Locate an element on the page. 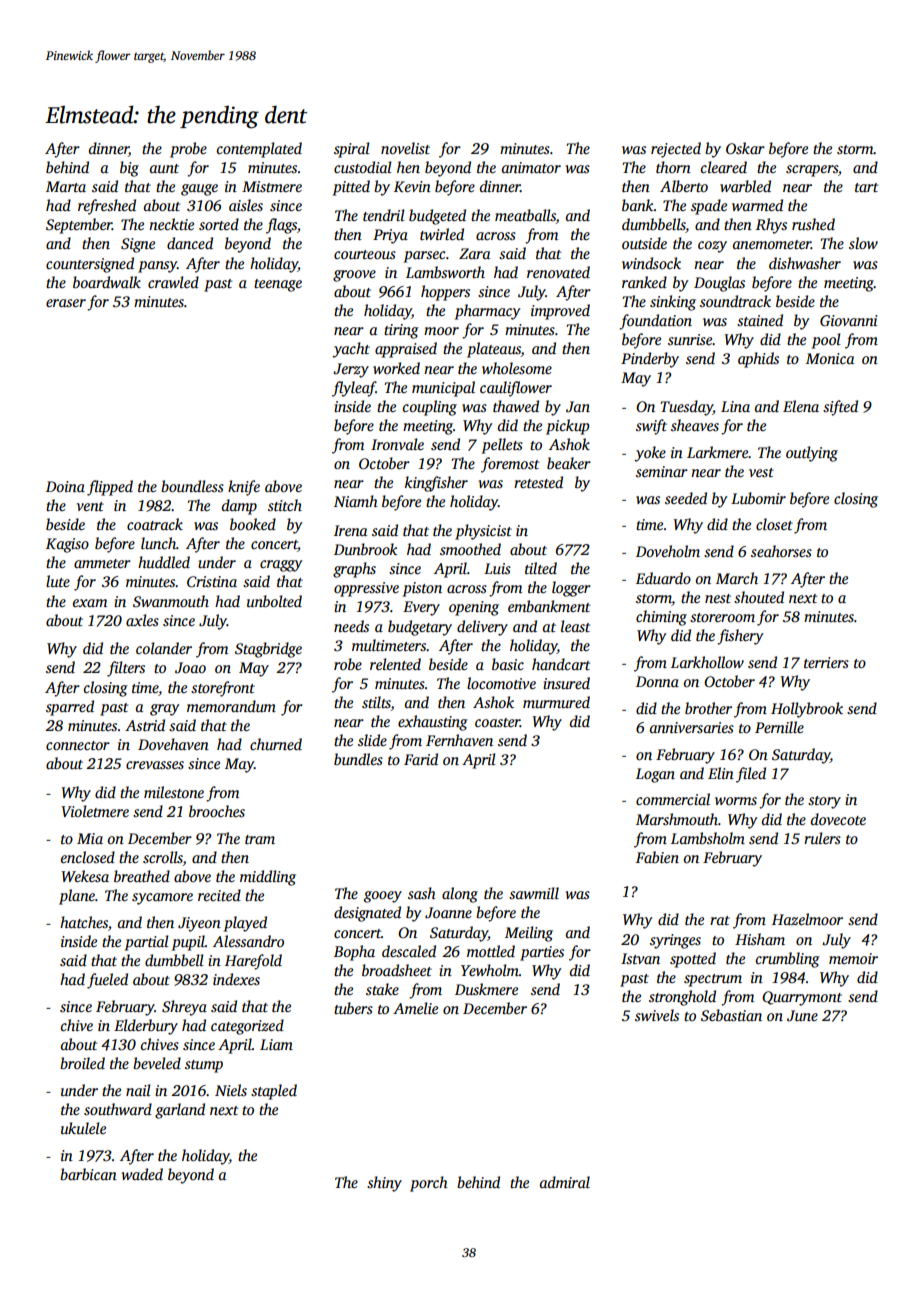 This document has height=1308, width=924. Oskar is located at coordinates (745, 148).
